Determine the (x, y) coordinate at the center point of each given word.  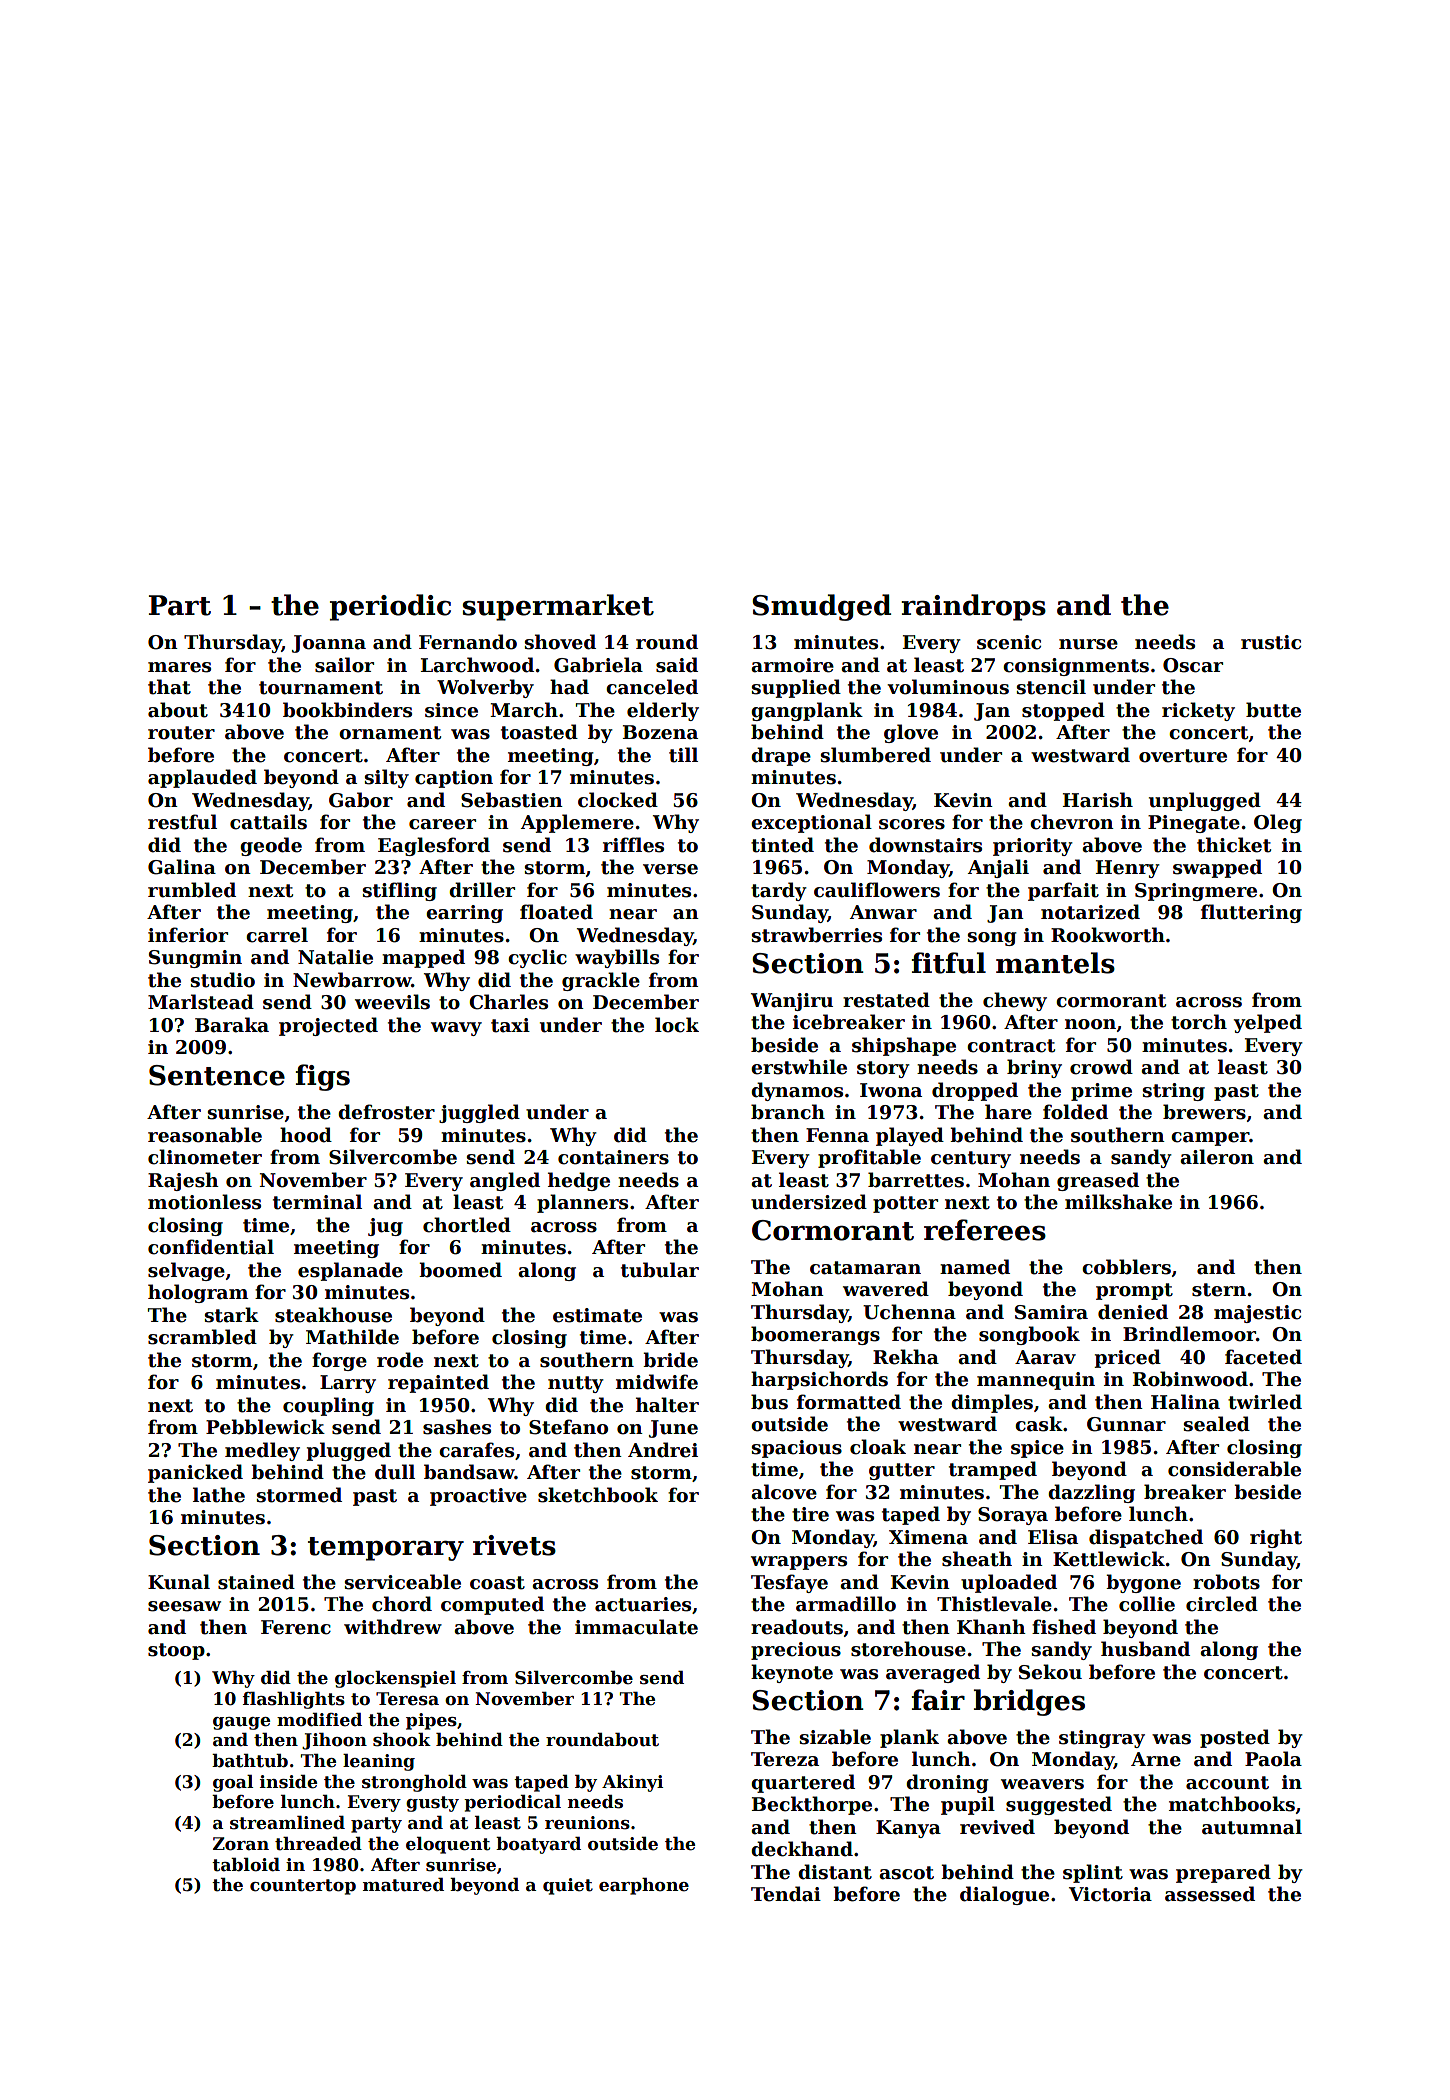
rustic (1271, 642)
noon (1090, 1024)
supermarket (558, 607)
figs (323, 1077)
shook (402, 1740)
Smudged (821, 607)
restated (886, 1000)
